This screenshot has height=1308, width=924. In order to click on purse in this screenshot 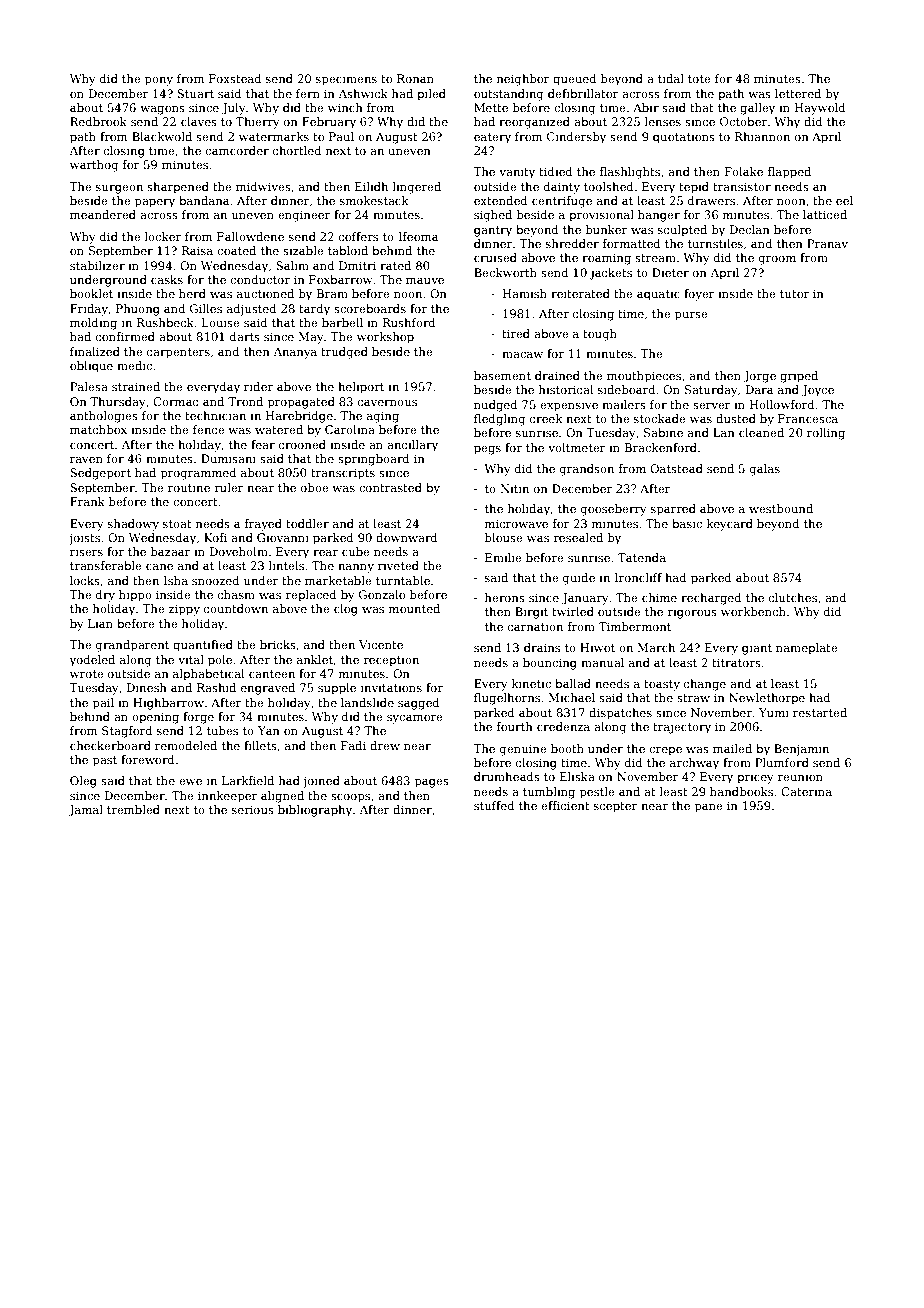, I will do `click(691, 316)`.
